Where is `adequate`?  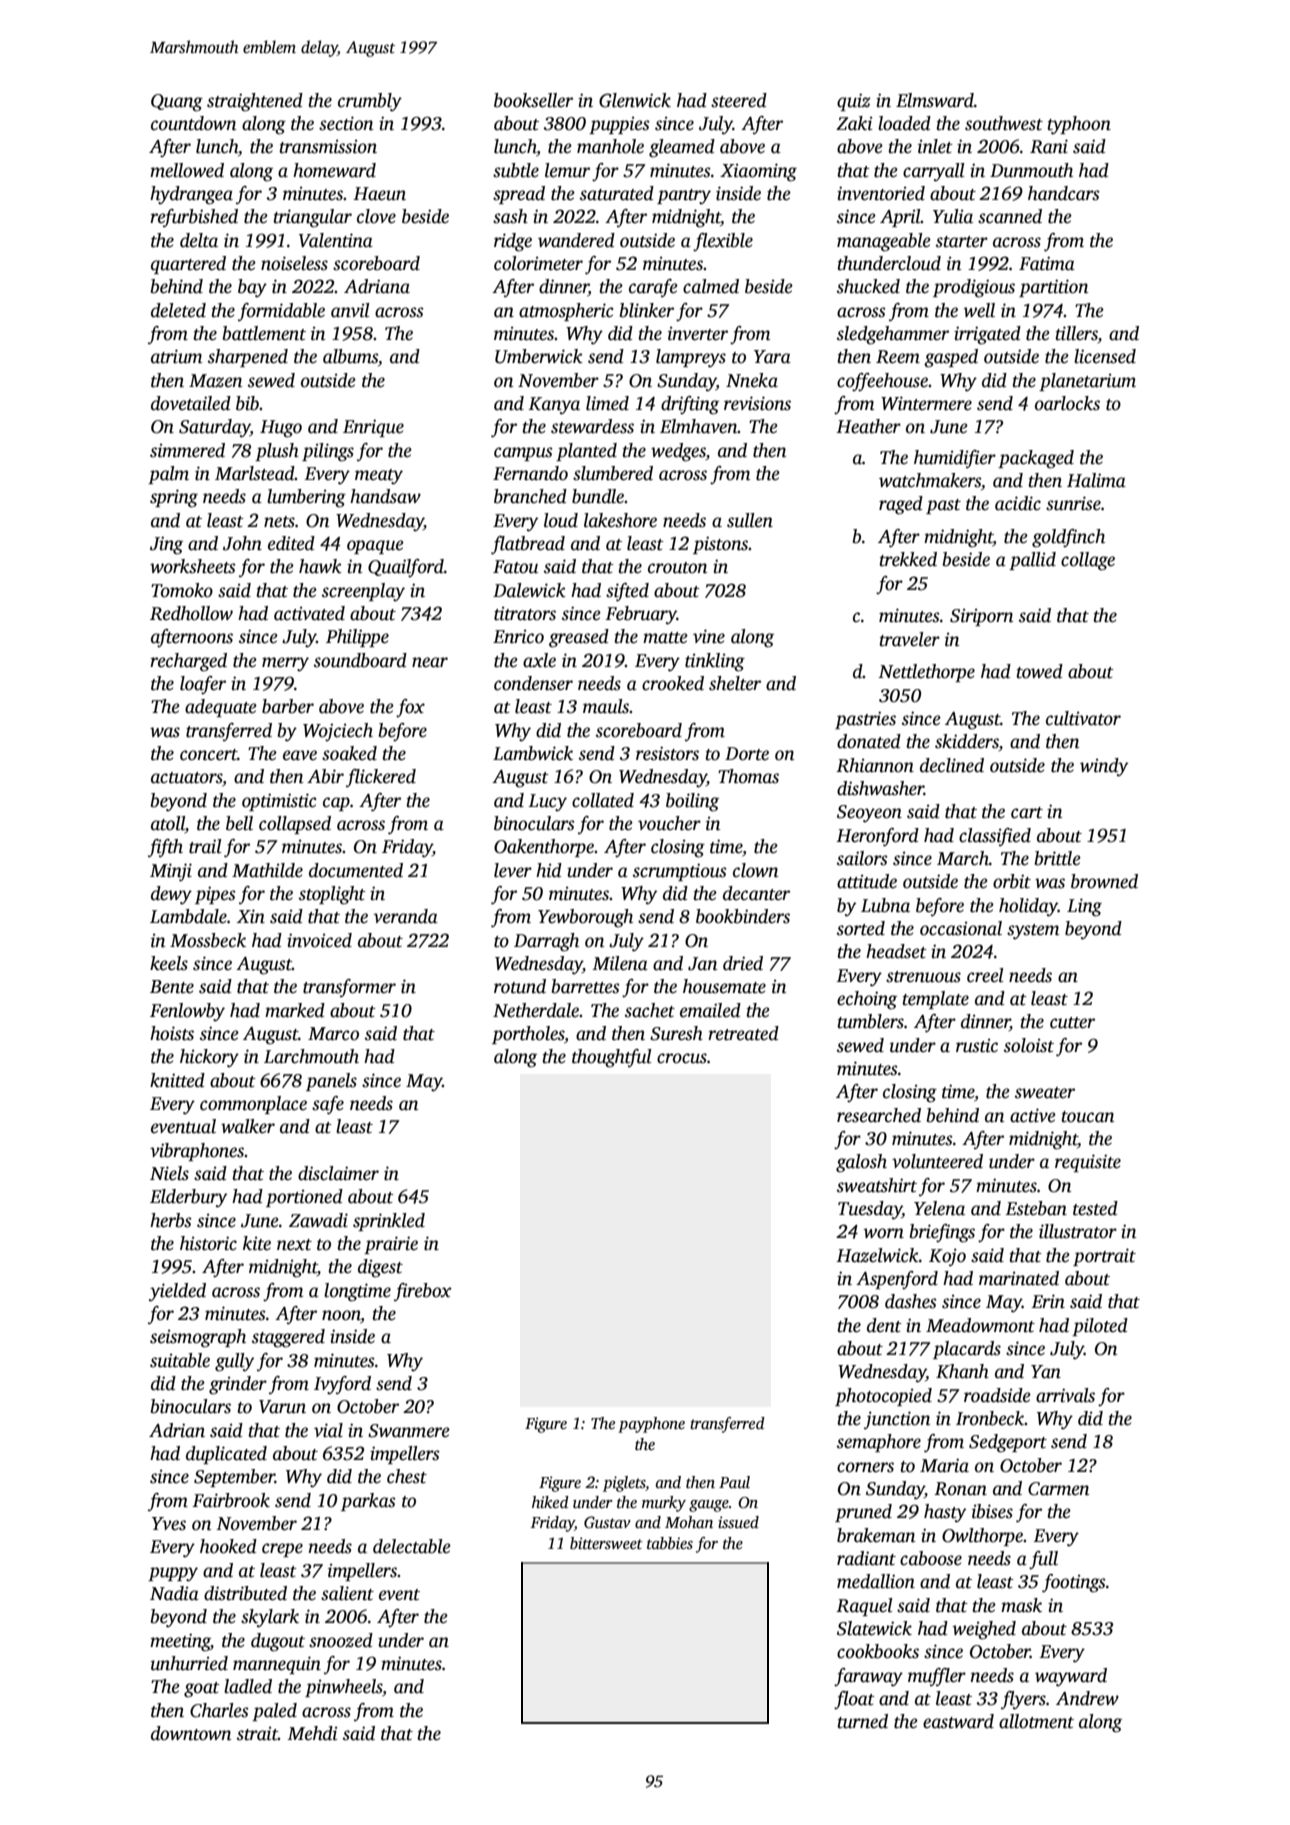 adequate is located at coordinates (221, 708).
